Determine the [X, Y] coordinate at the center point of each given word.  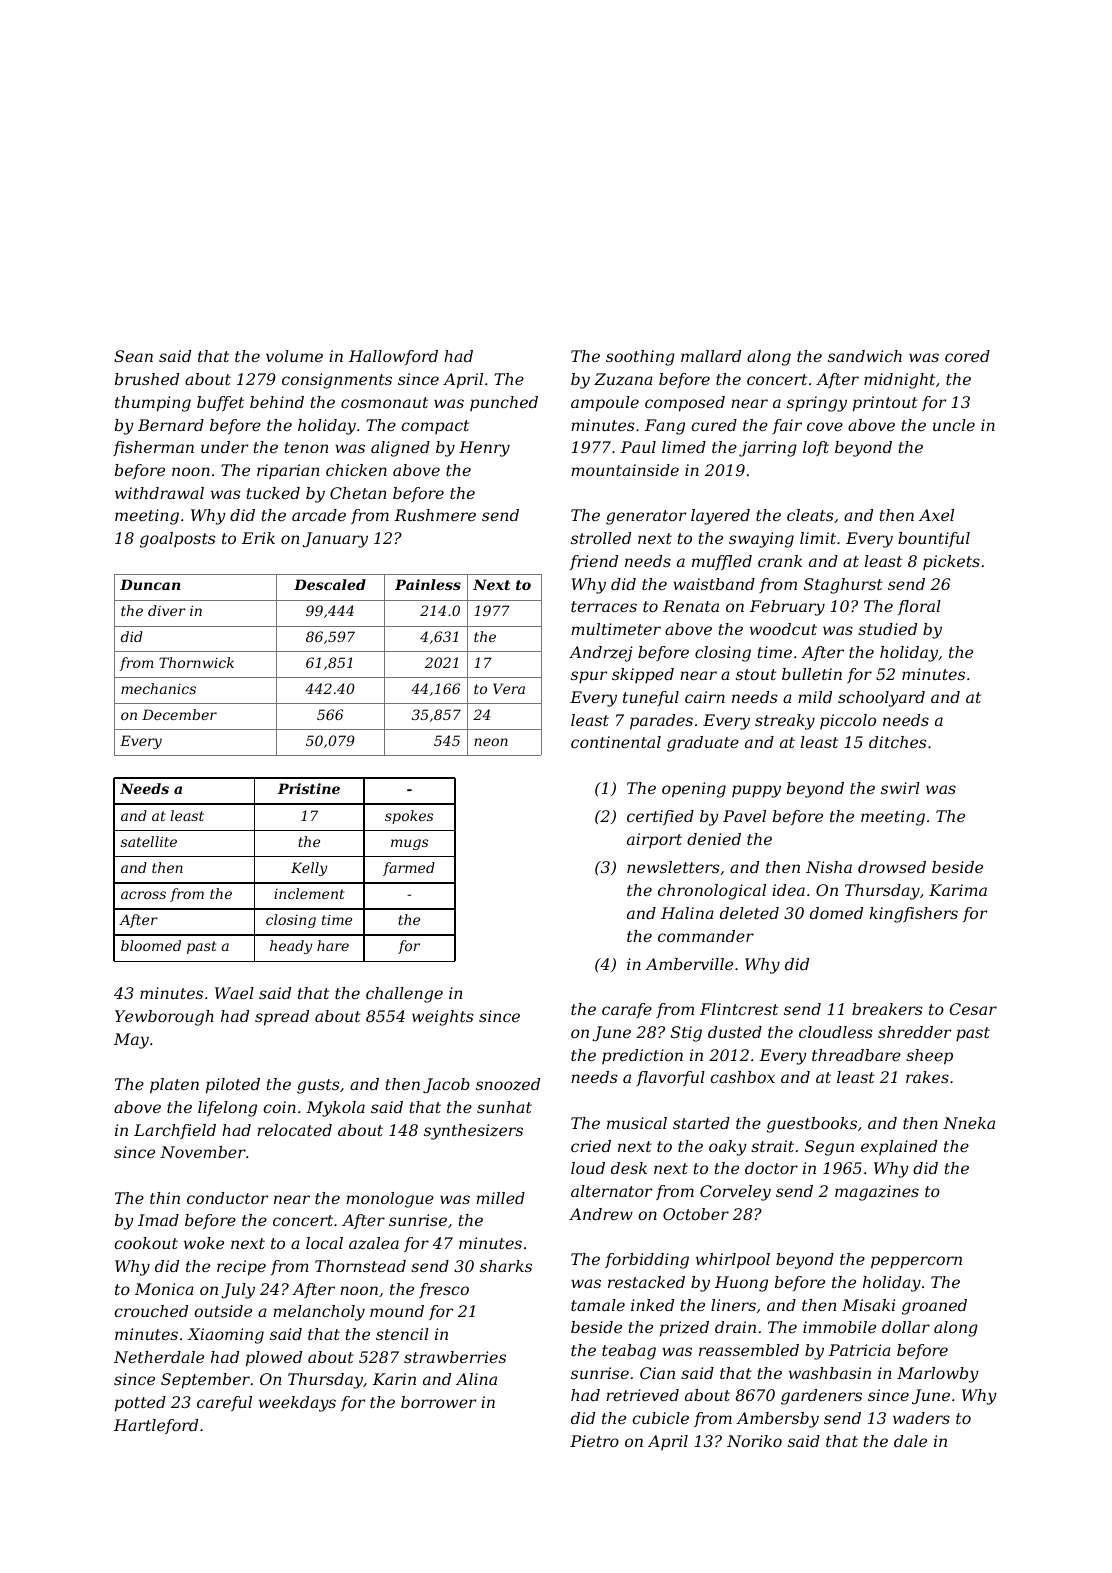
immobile [839, 1327]
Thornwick [196, 662]
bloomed [151, 945]
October [696, 1214]
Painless [428, 584]
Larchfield [175, 1131]
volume [294, 356]
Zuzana [623, 379]
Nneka [969, 1123]
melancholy [319, 1313]
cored [967, 356]
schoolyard [881, 699]
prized [684, 1329]
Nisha [829, 867]
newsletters [673, 867]
